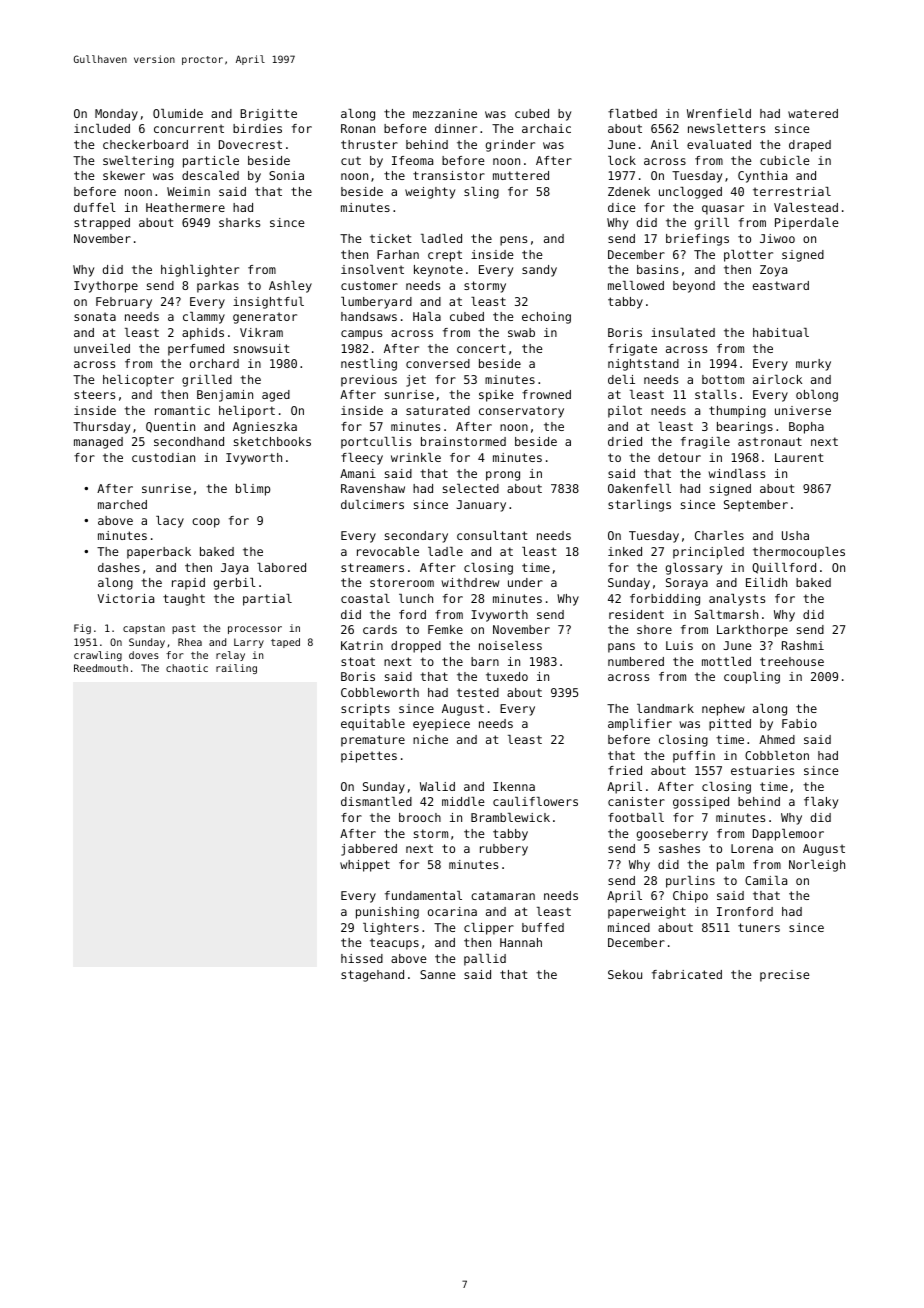 This screenshot has width=924, height=1308. Describe the element at coordinates (485, 960) in the screenshot. I see `pallid` at that location.
